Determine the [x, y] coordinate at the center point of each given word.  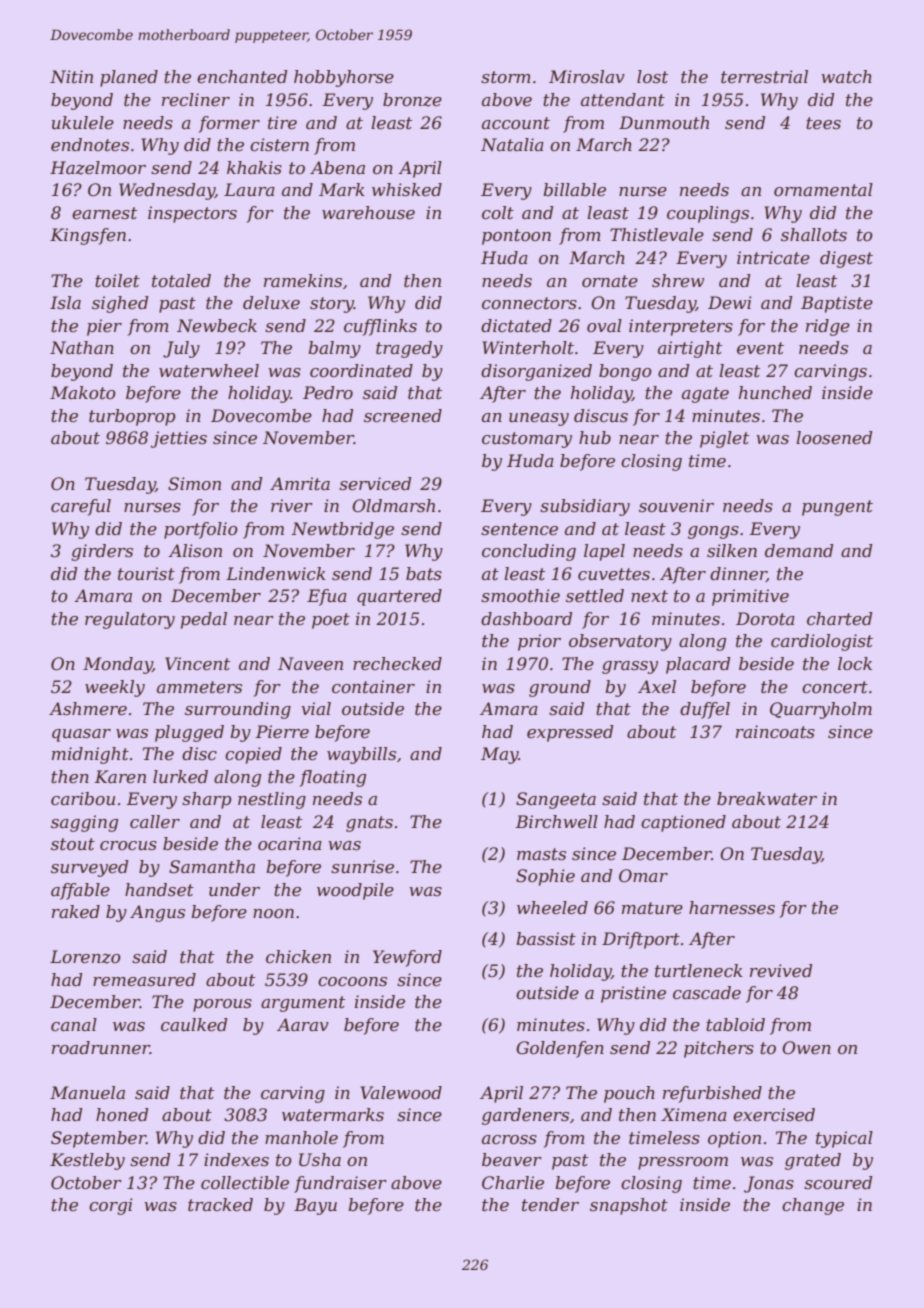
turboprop [132, 417]
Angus [157, 913]
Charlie [513, 1182]
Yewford [407, 958]
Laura [249, 189]
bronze [412, 100]
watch [846, 76]
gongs [713, 532]
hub [595, 437]
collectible [245, 1182]
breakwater [767, 798]
